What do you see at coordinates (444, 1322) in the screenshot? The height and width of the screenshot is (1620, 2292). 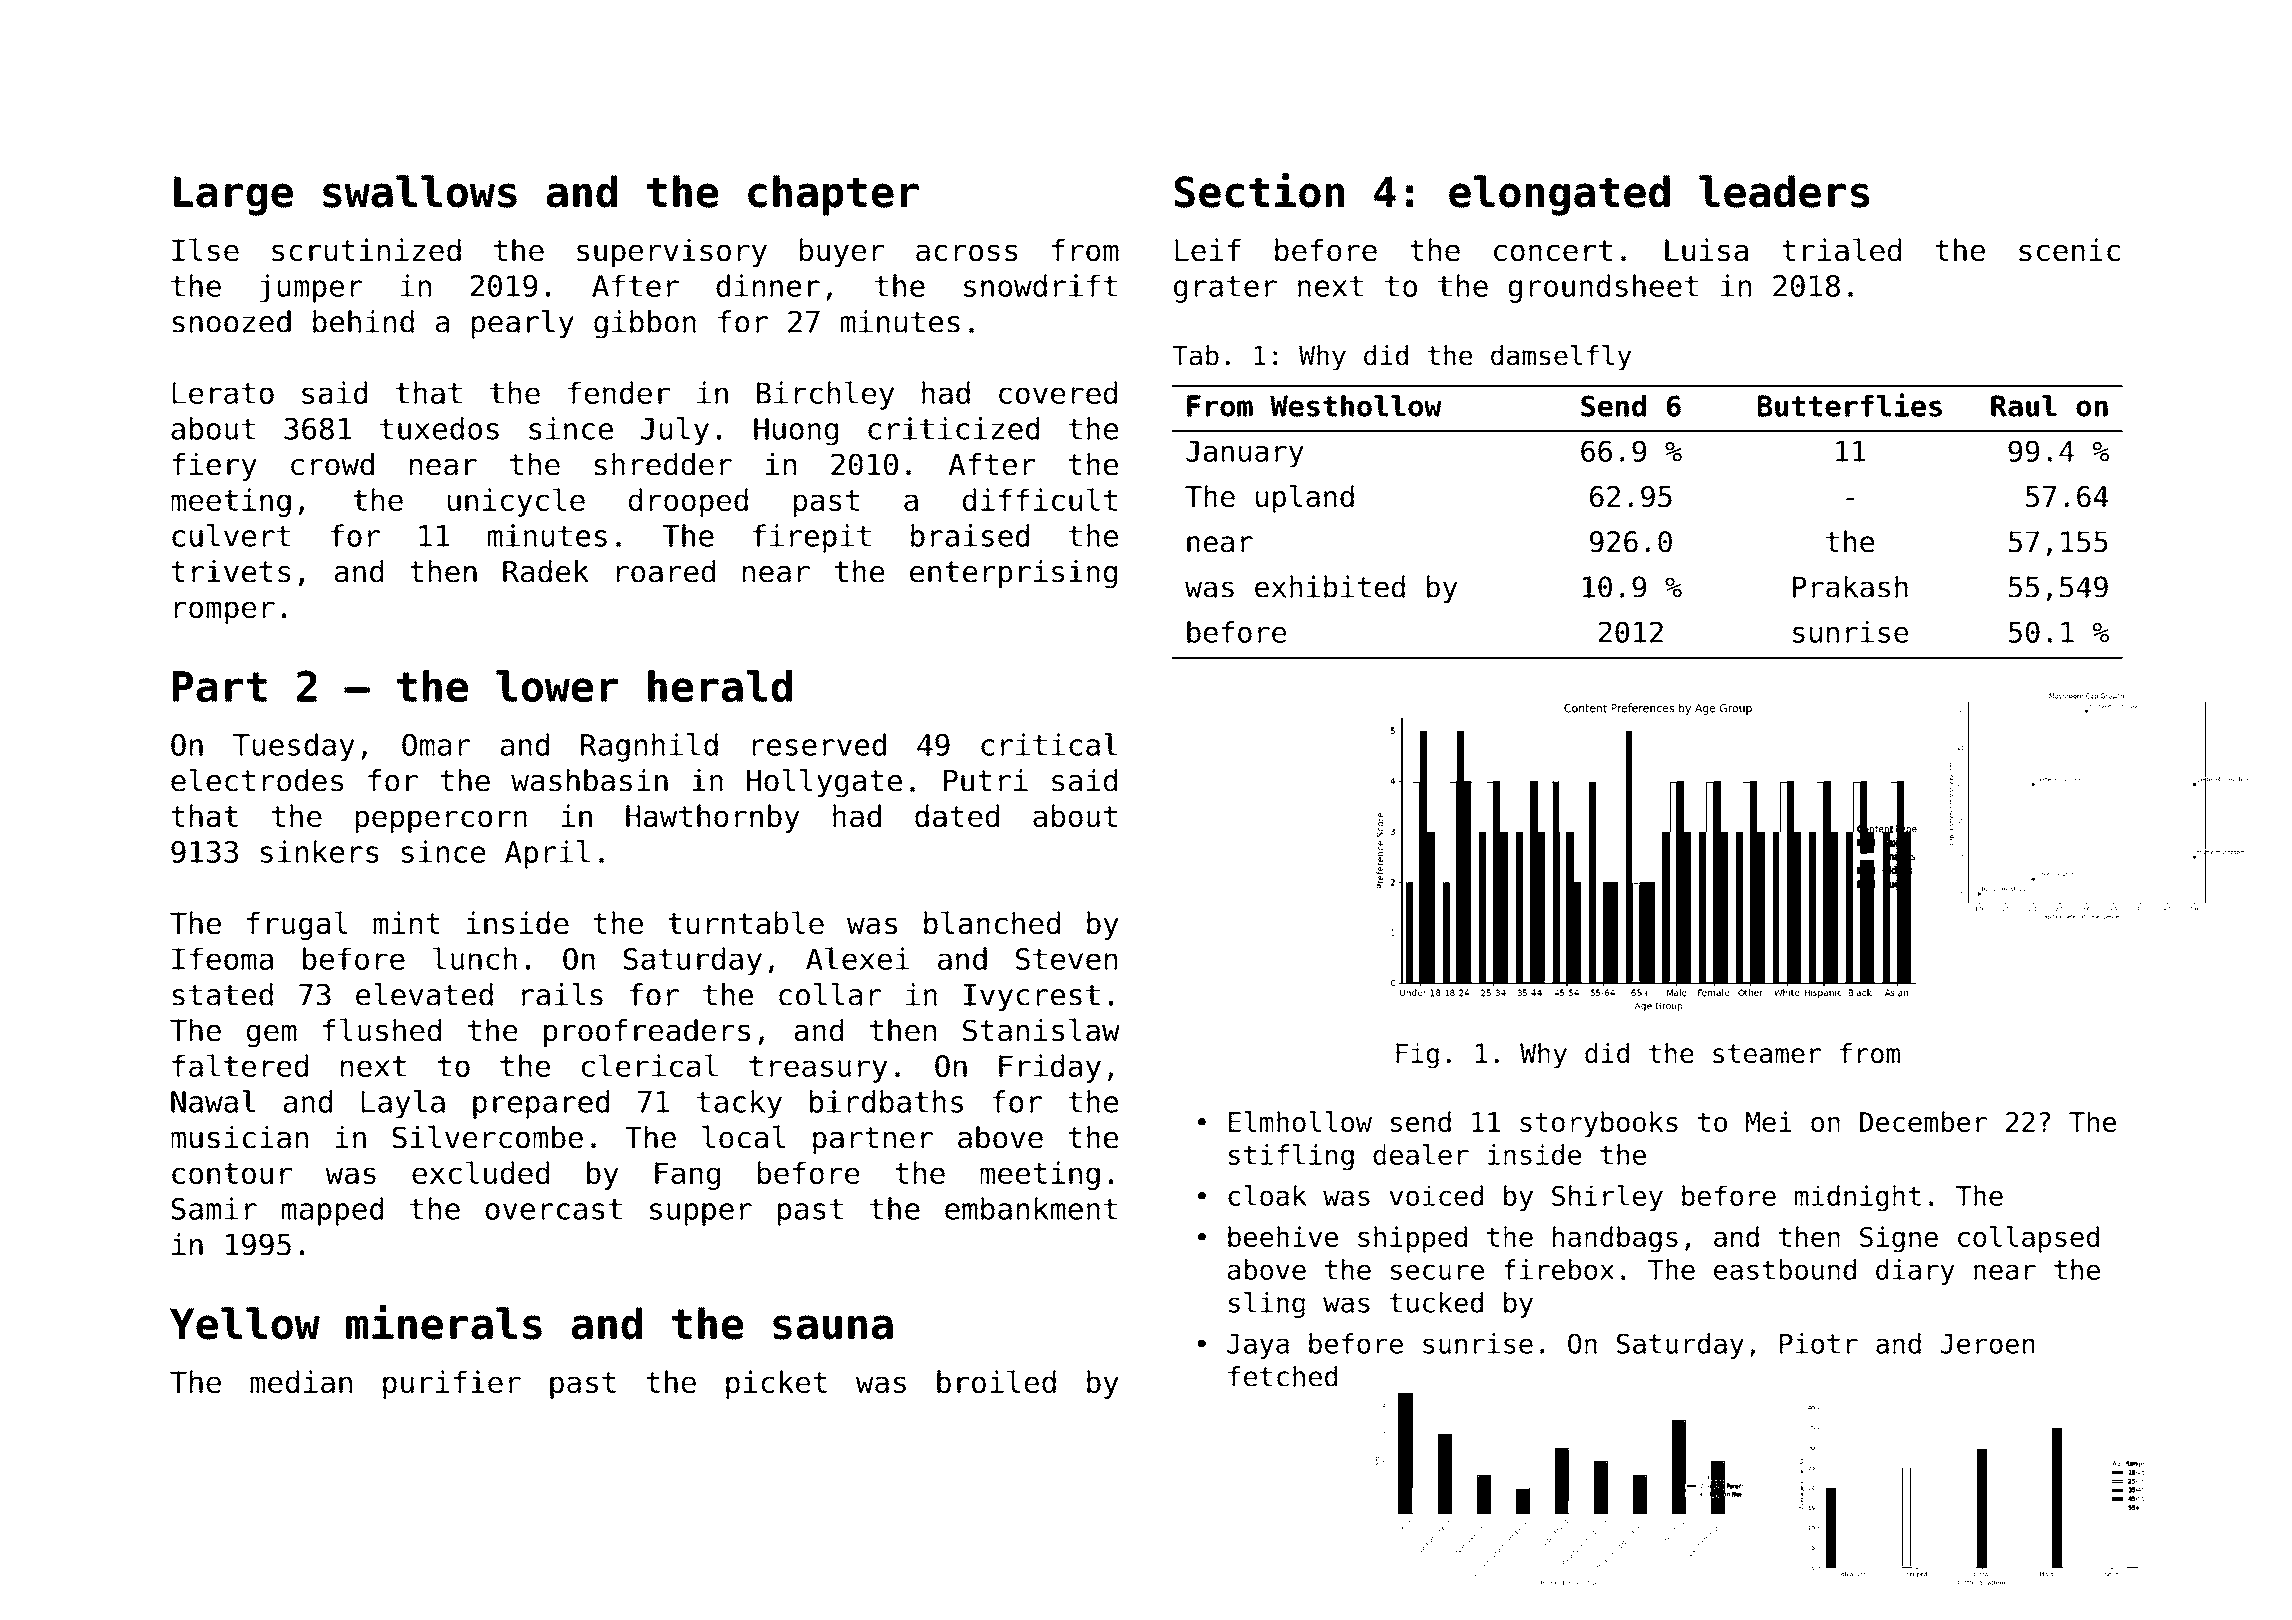 I see `minerals` at bounding box center [444, 1322].
